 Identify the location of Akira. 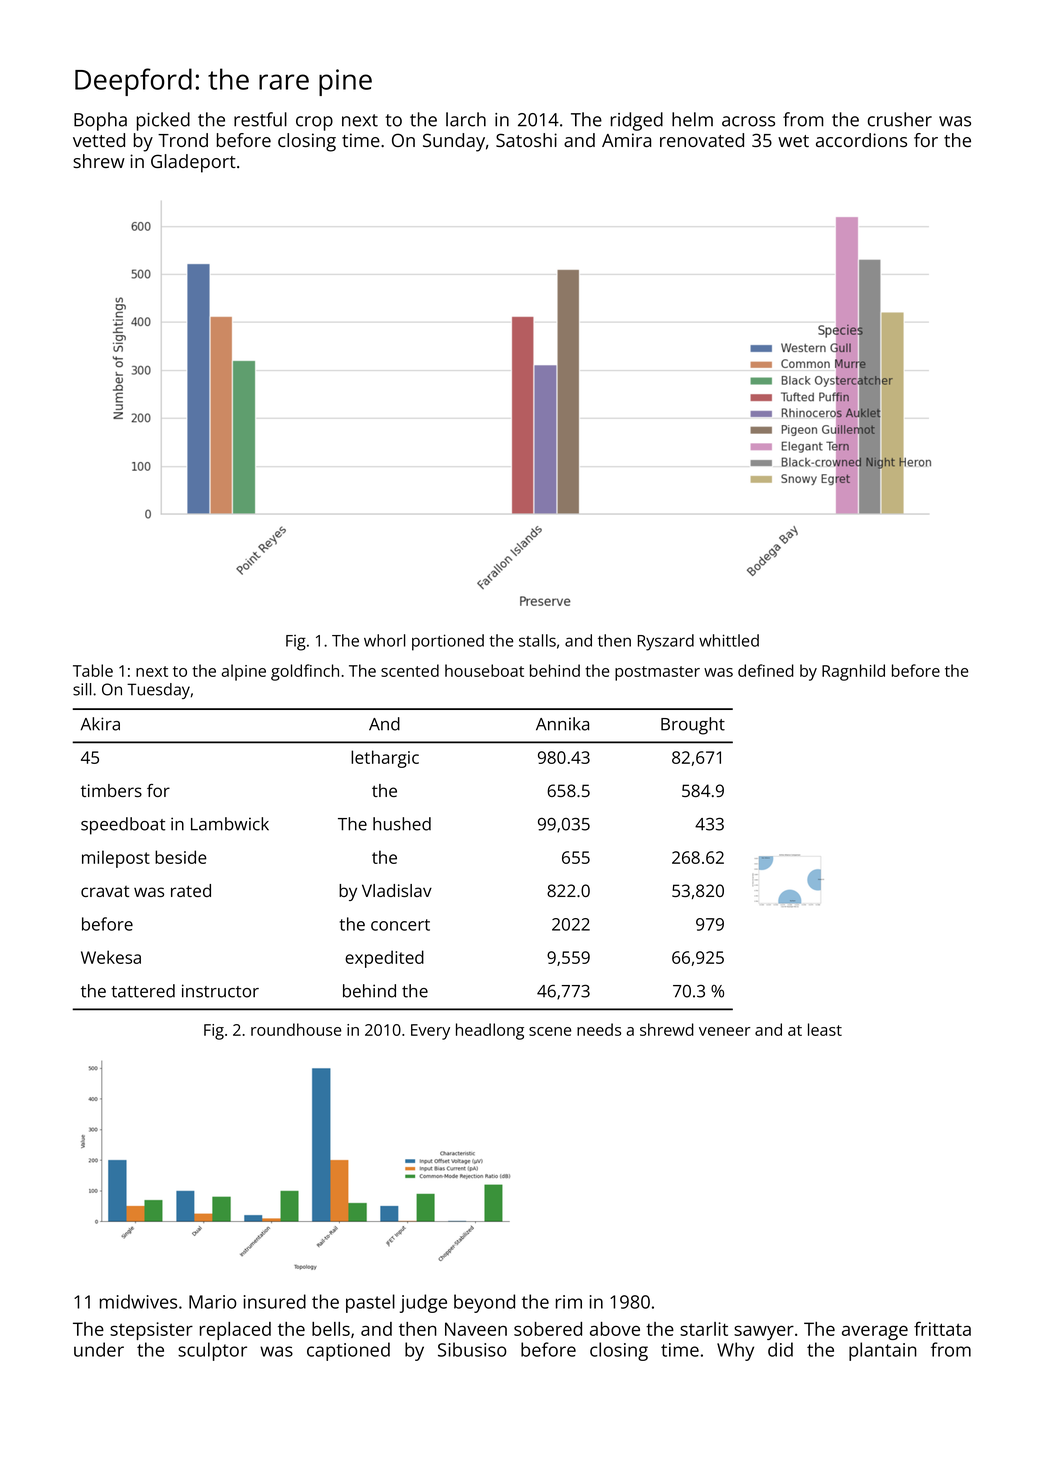
(100, 724).
